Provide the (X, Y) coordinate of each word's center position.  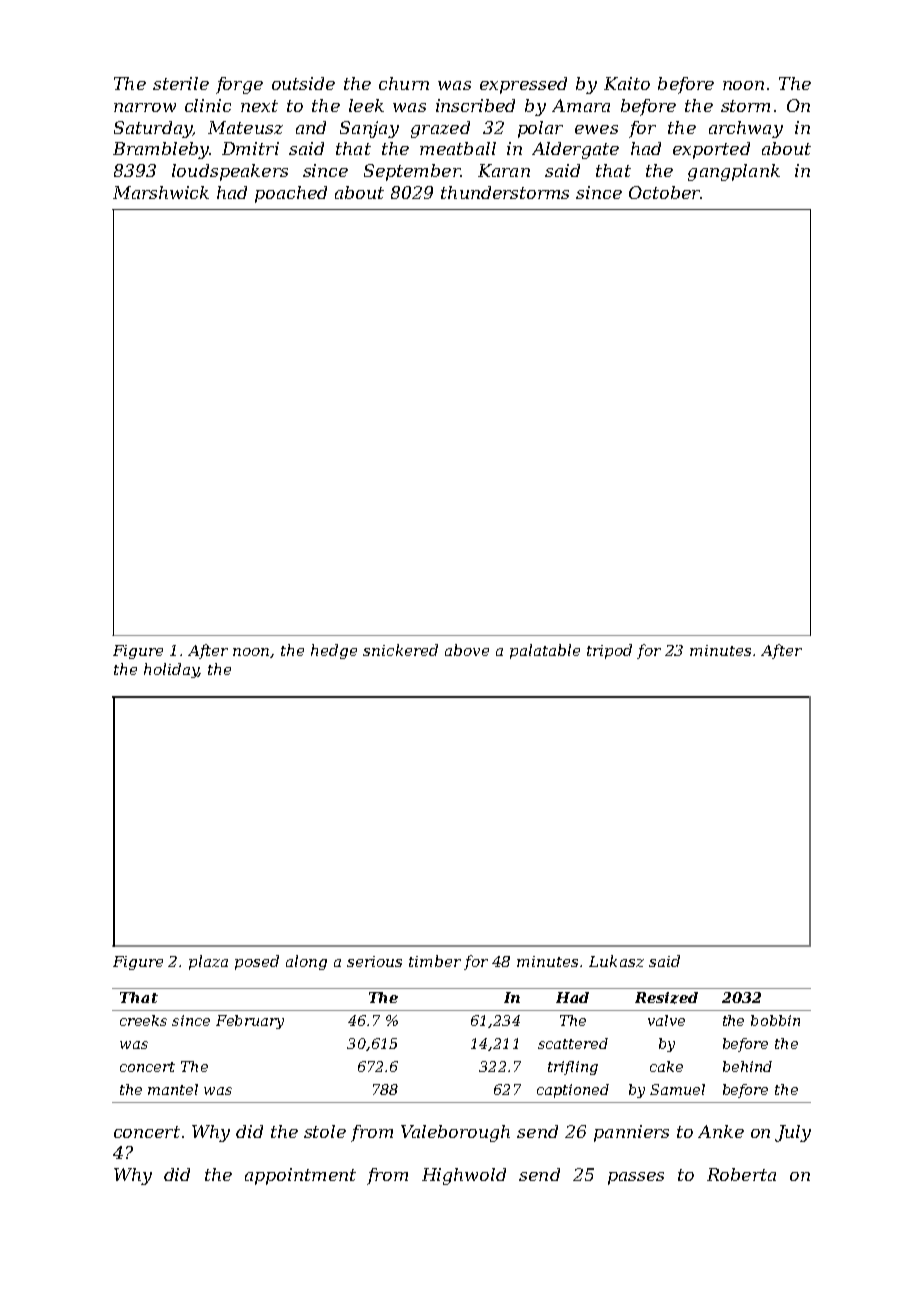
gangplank (734, 172)
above (467, 650)
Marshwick (161, 192)
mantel (173, 1089)
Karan (504, 170)
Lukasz (616, 961)
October (664, 192)
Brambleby (161, 150)
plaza (208, 962)
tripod (609, 651)
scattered (573, 1043)
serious (374, 961)
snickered (400, 650)
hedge (334, 651)
